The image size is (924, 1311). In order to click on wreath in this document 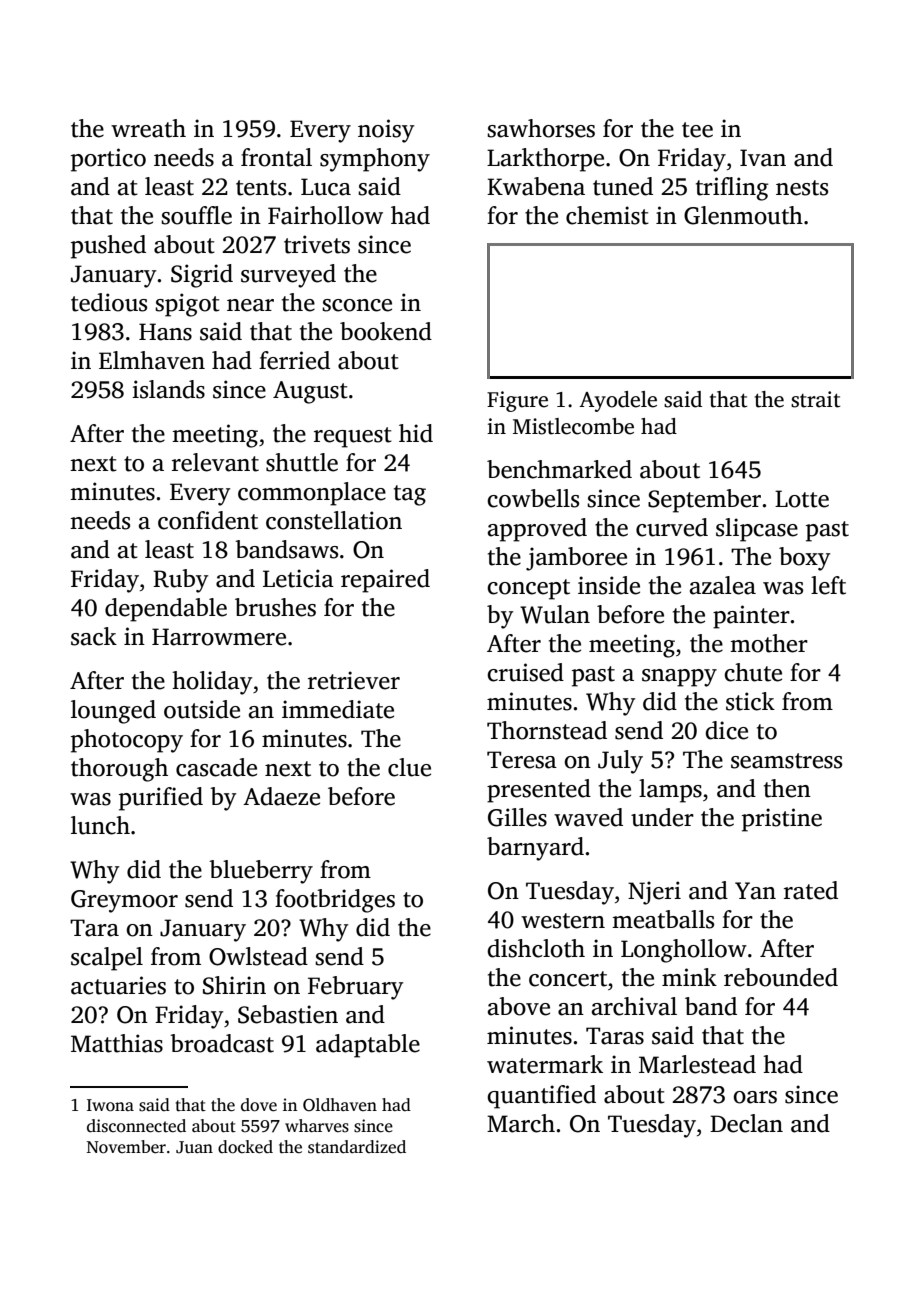, I will do `click(148, 128)`.
